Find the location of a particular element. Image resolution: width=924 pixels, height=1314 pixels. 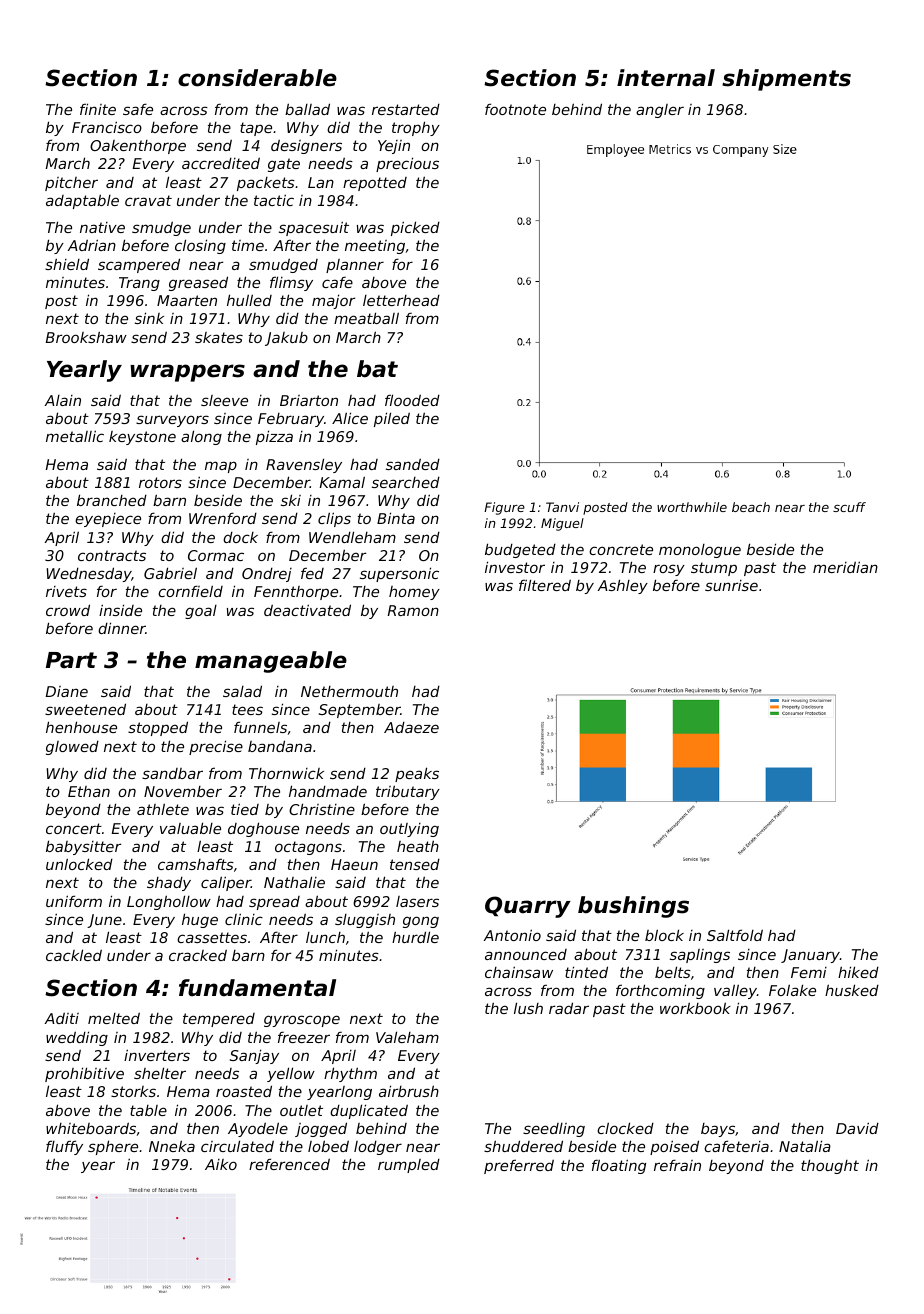

designers is located at coordinates (306, 146).
